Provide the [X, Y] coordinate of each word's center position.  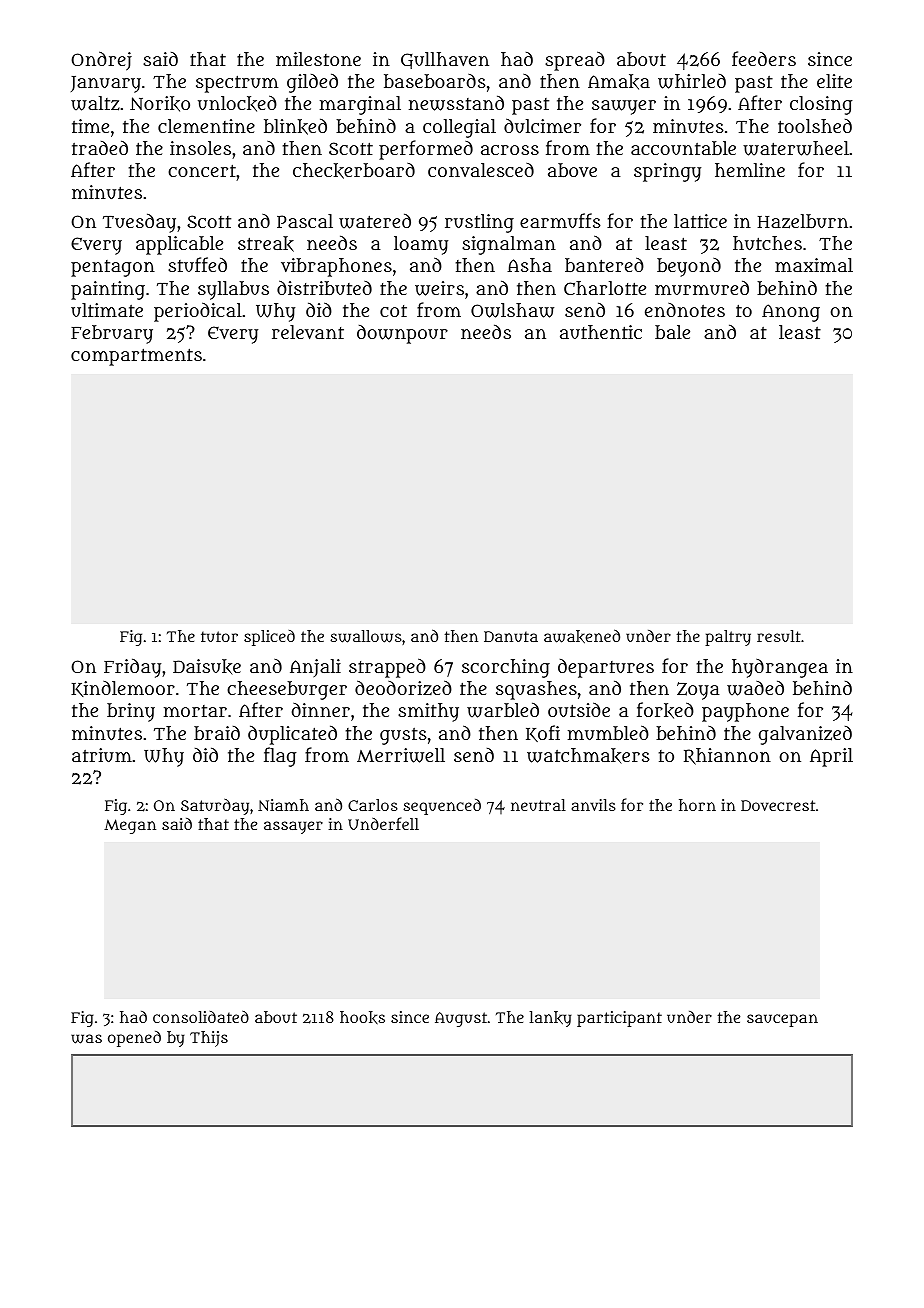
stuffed [197, 264]
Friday [132, 668]
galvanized [805, 735]
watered [375, 221]
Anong [791, 313]
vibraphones [336, 267]
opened [134, 1039]
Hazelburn [802, 221]
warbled [503, 710]
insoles [200, 148]
